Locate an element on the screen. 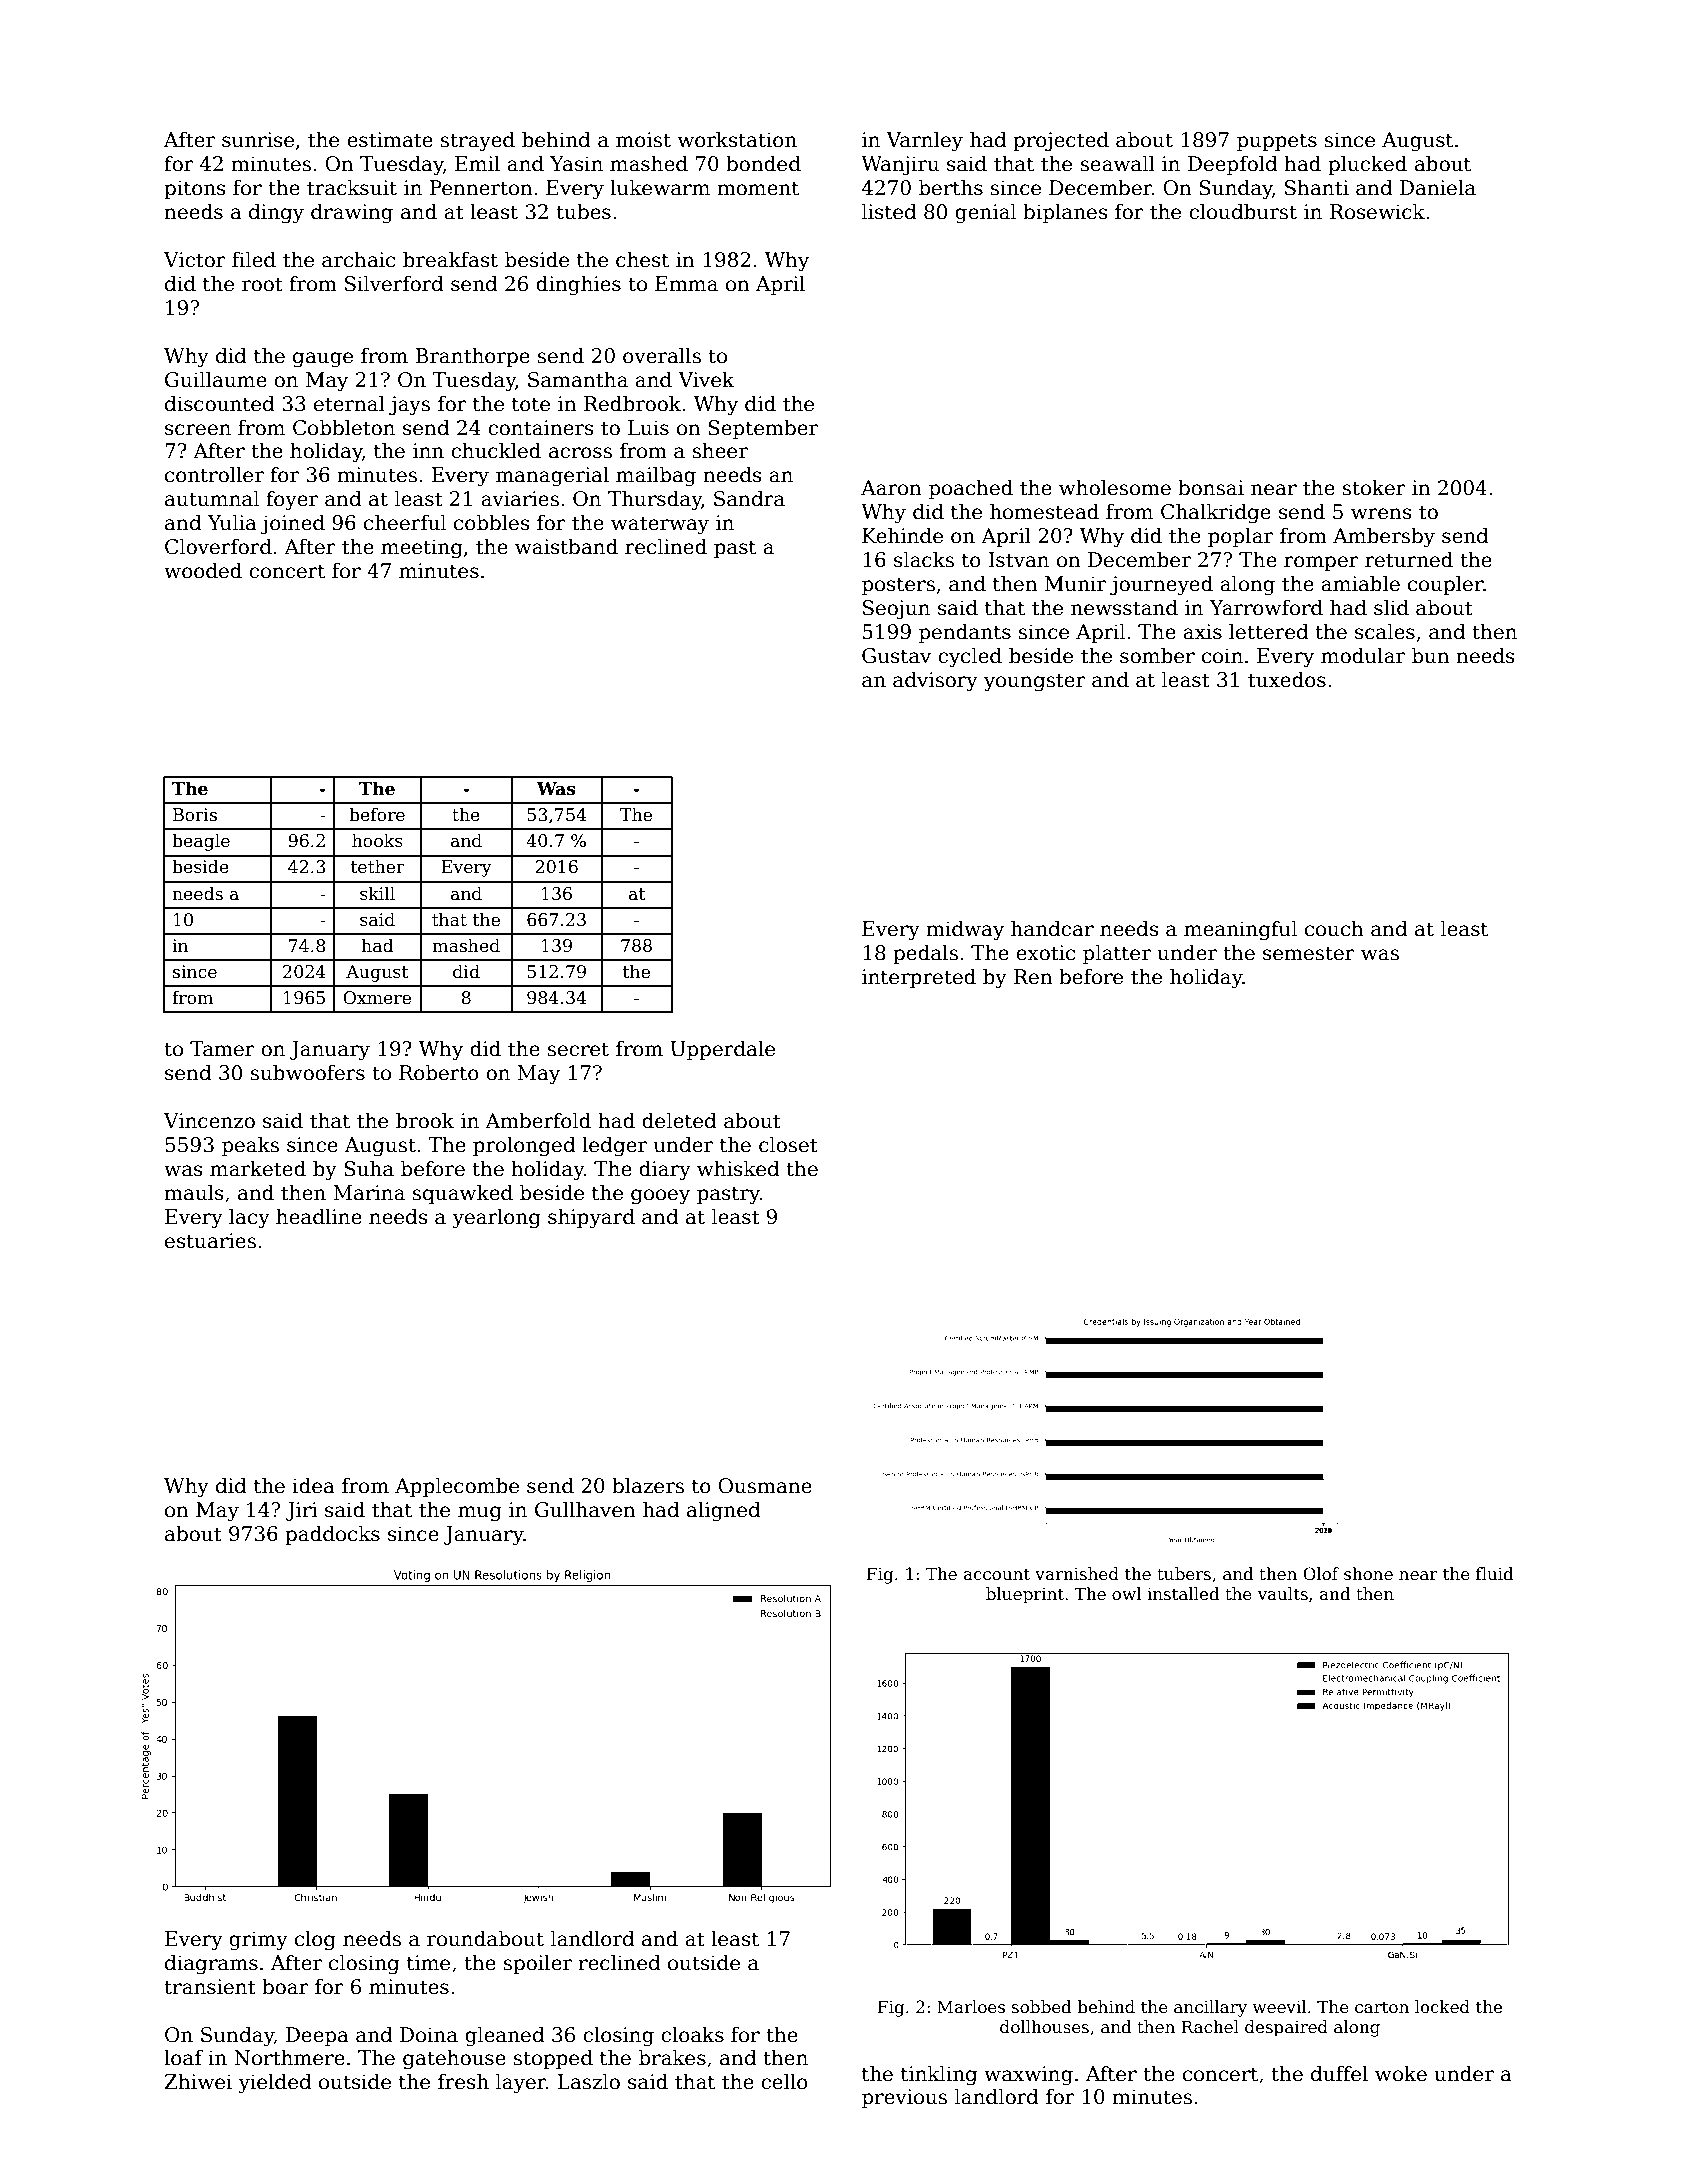 The image size is (1683, 2178). tuxedos is located at coordinates (1287, 679).
